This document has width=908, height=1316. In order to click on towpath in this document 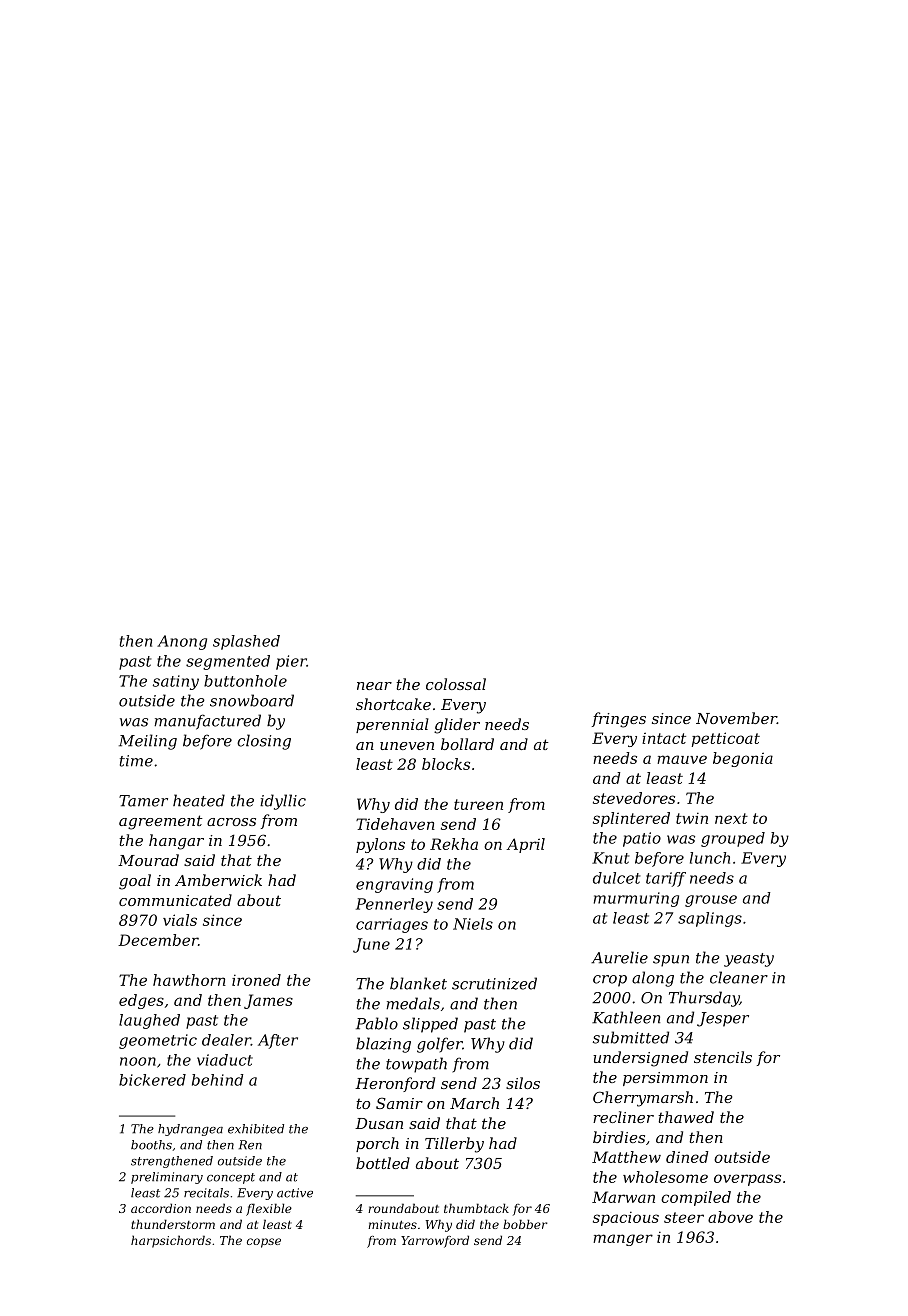, I will do `click(416, 1065)`.
